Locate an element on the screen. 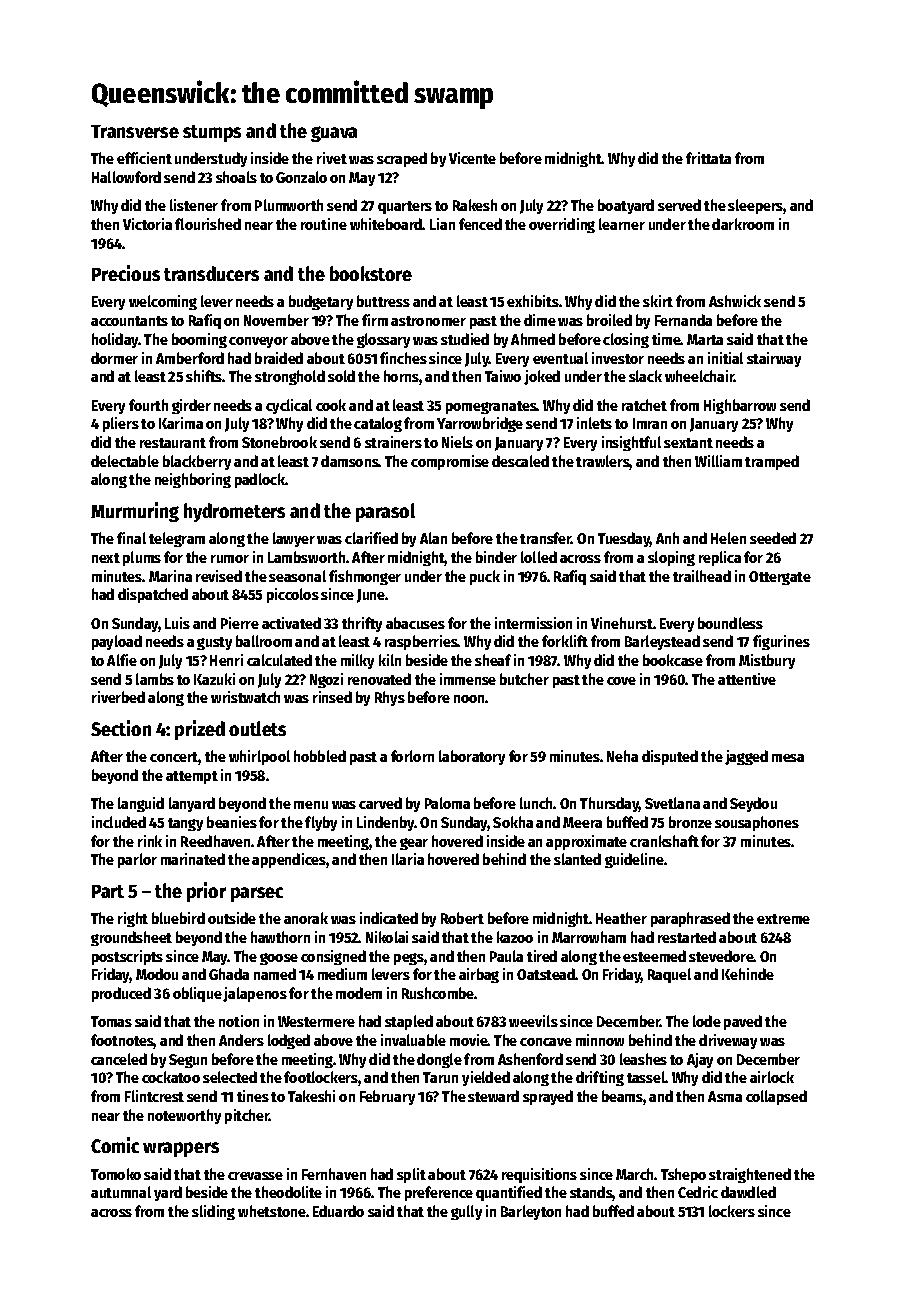  Murmuring is located at coordinates (135, 512).
